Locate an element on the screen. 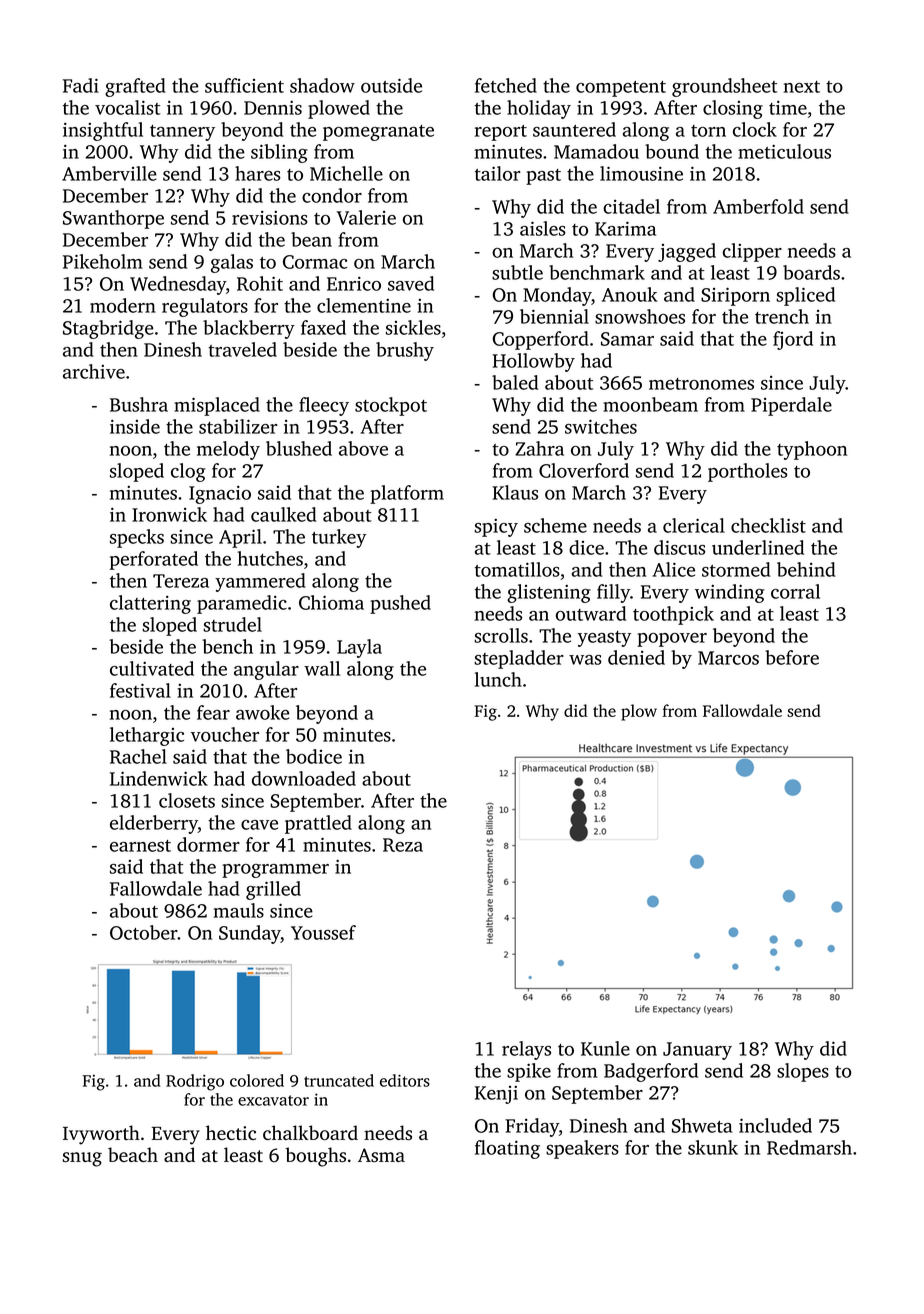 This screenshot has width=924, height=1314. Fadi is located at coordinates (81, 85).
